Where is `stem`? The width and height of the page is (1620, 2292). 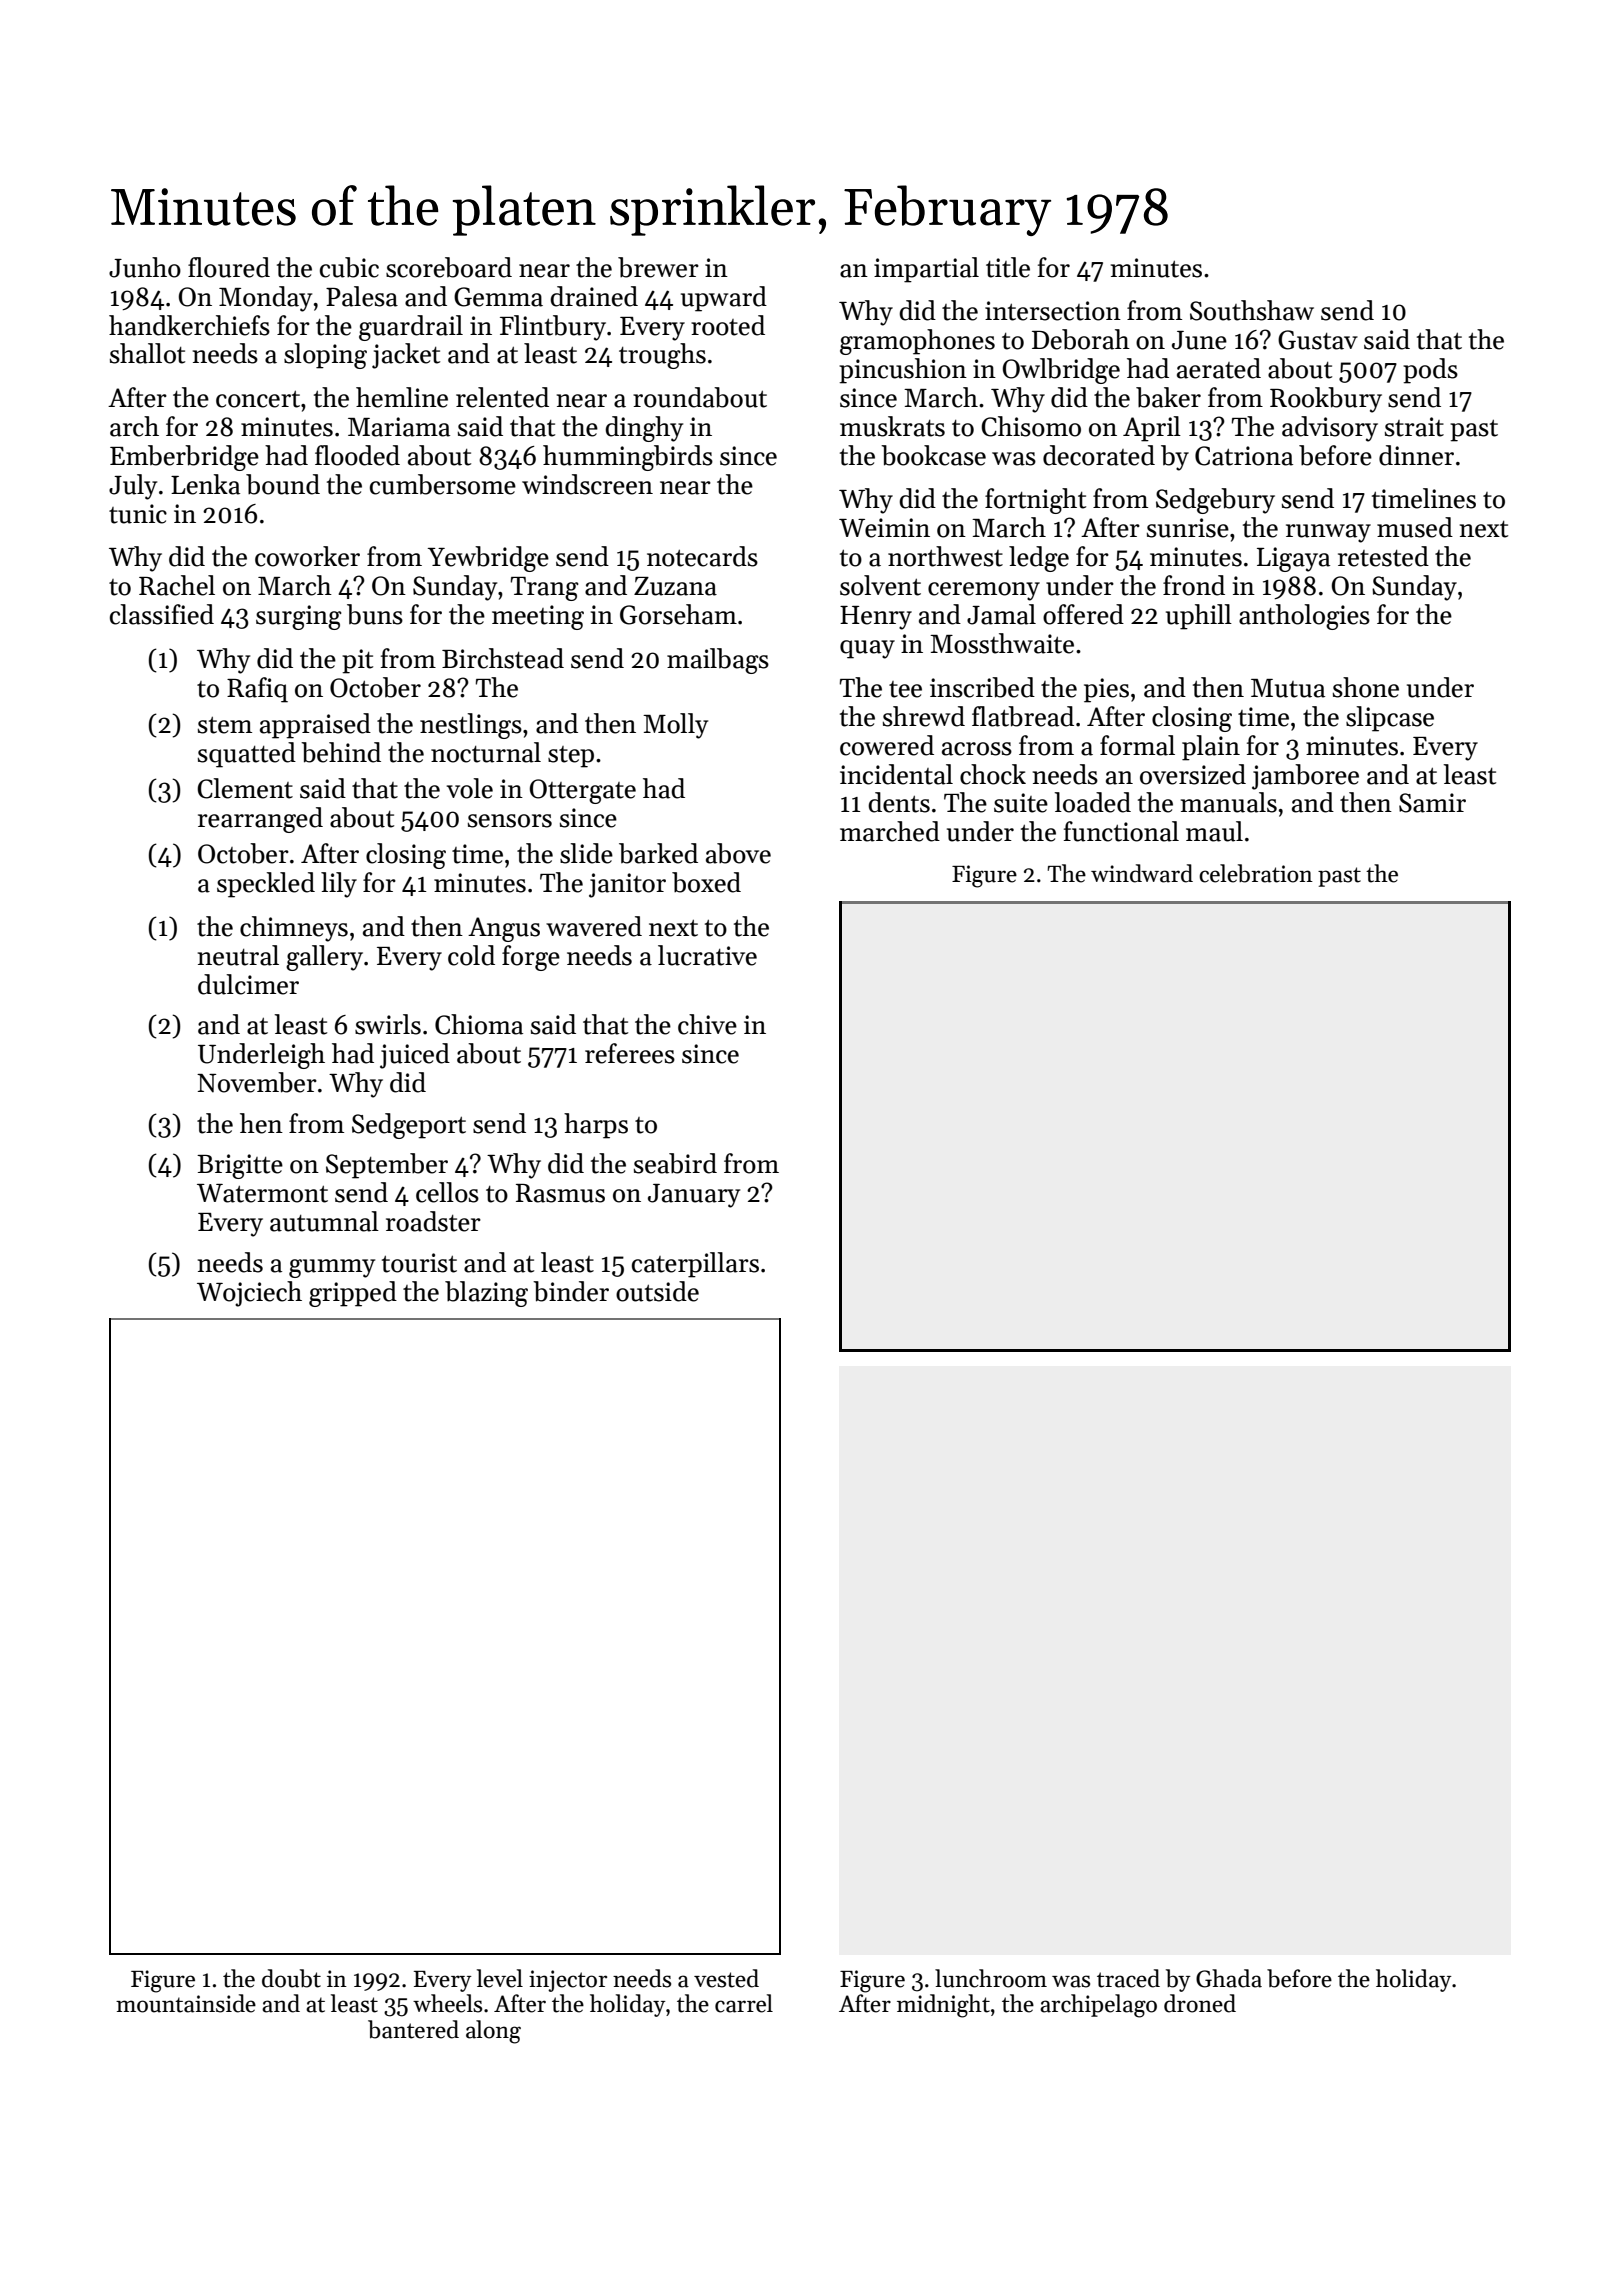
stem is located at coordinates (225, 725).
